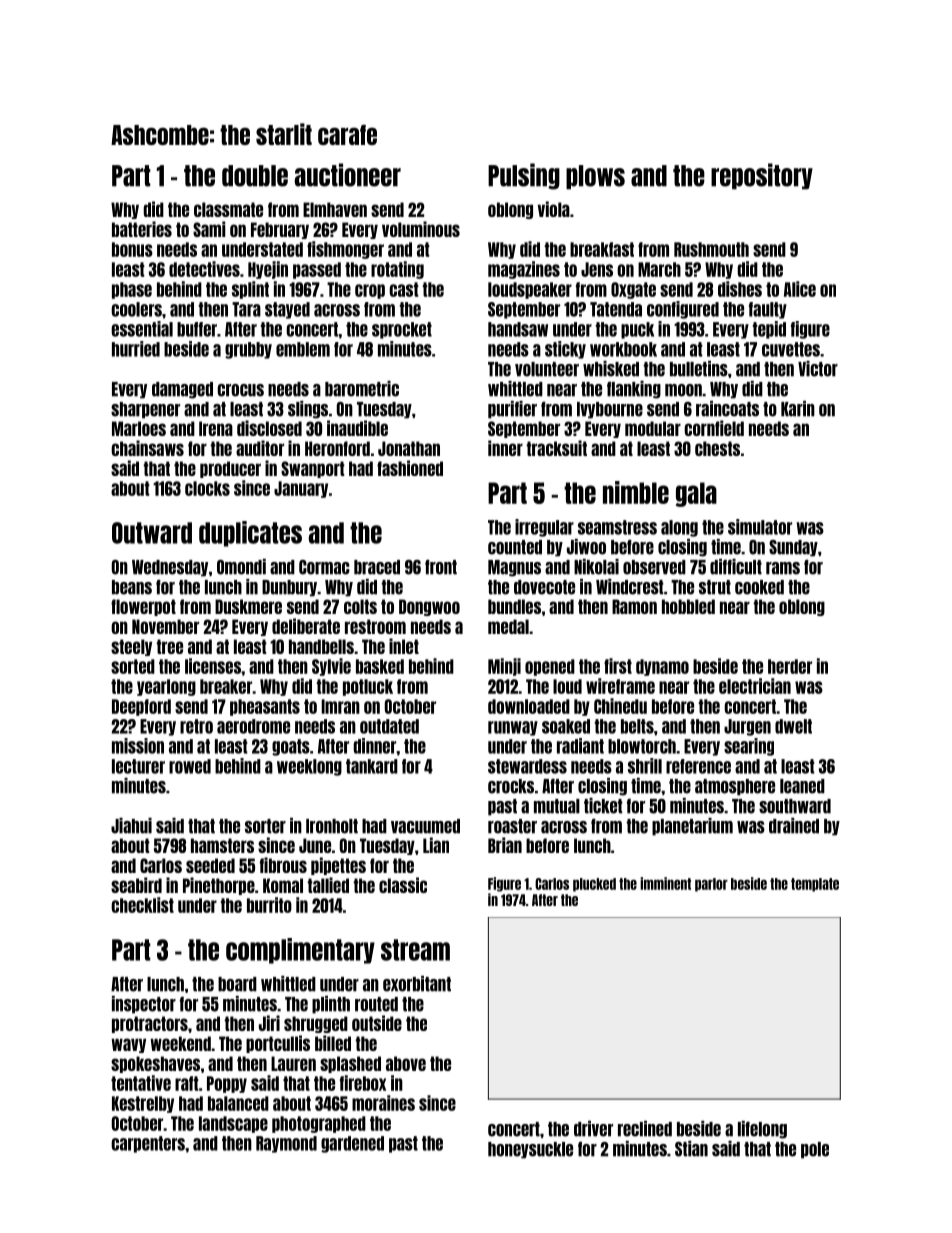 The height and width of the image is (1233, 952). I want to click on buffer, so click(197, 329).
